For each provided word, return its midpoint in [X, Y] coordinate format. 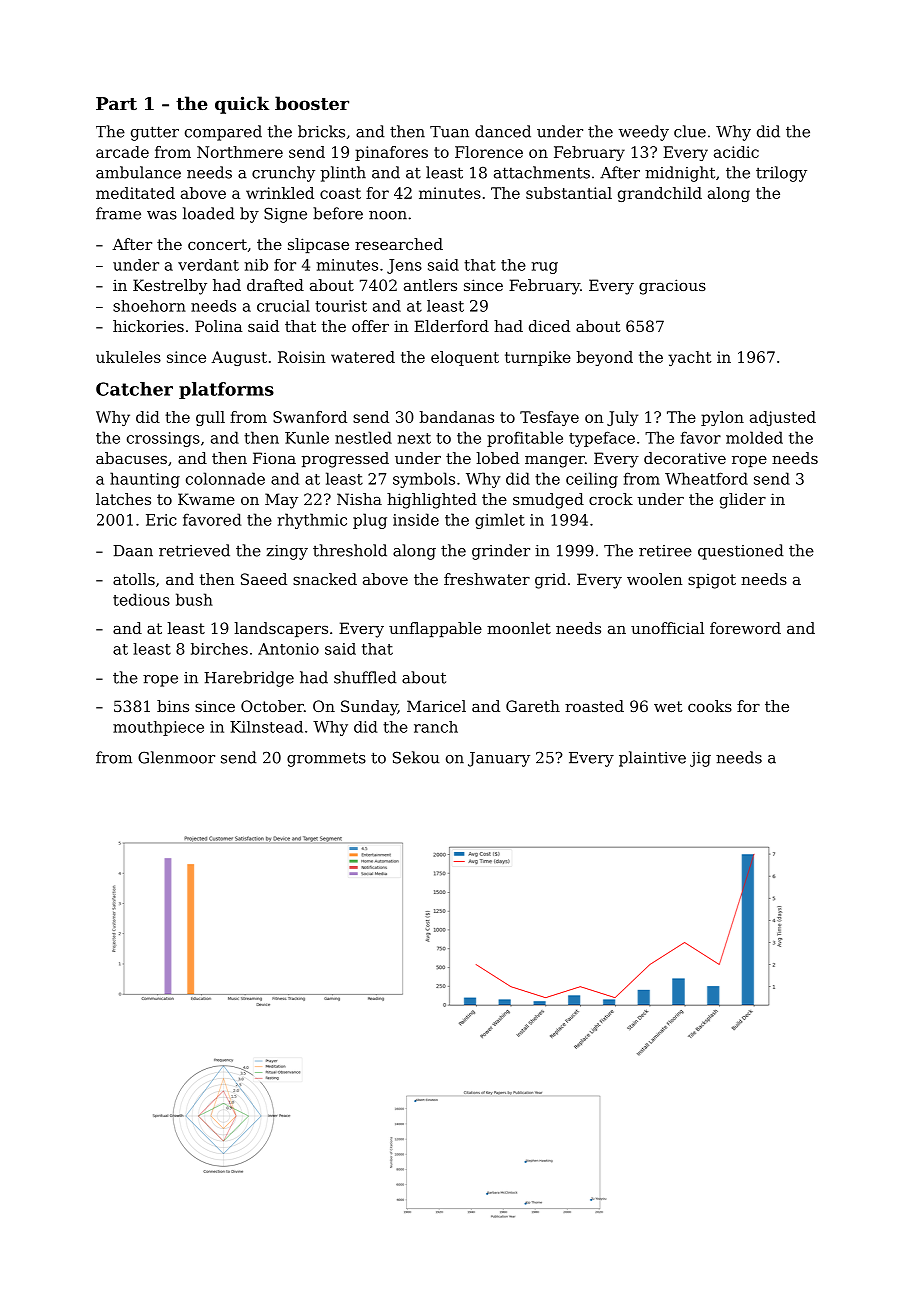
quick [242, 105]
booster [312, 103]
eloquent [465, 358]
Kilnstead [266, 727]
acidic [736, 152]
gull [210, 418]
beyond [605, 358]
